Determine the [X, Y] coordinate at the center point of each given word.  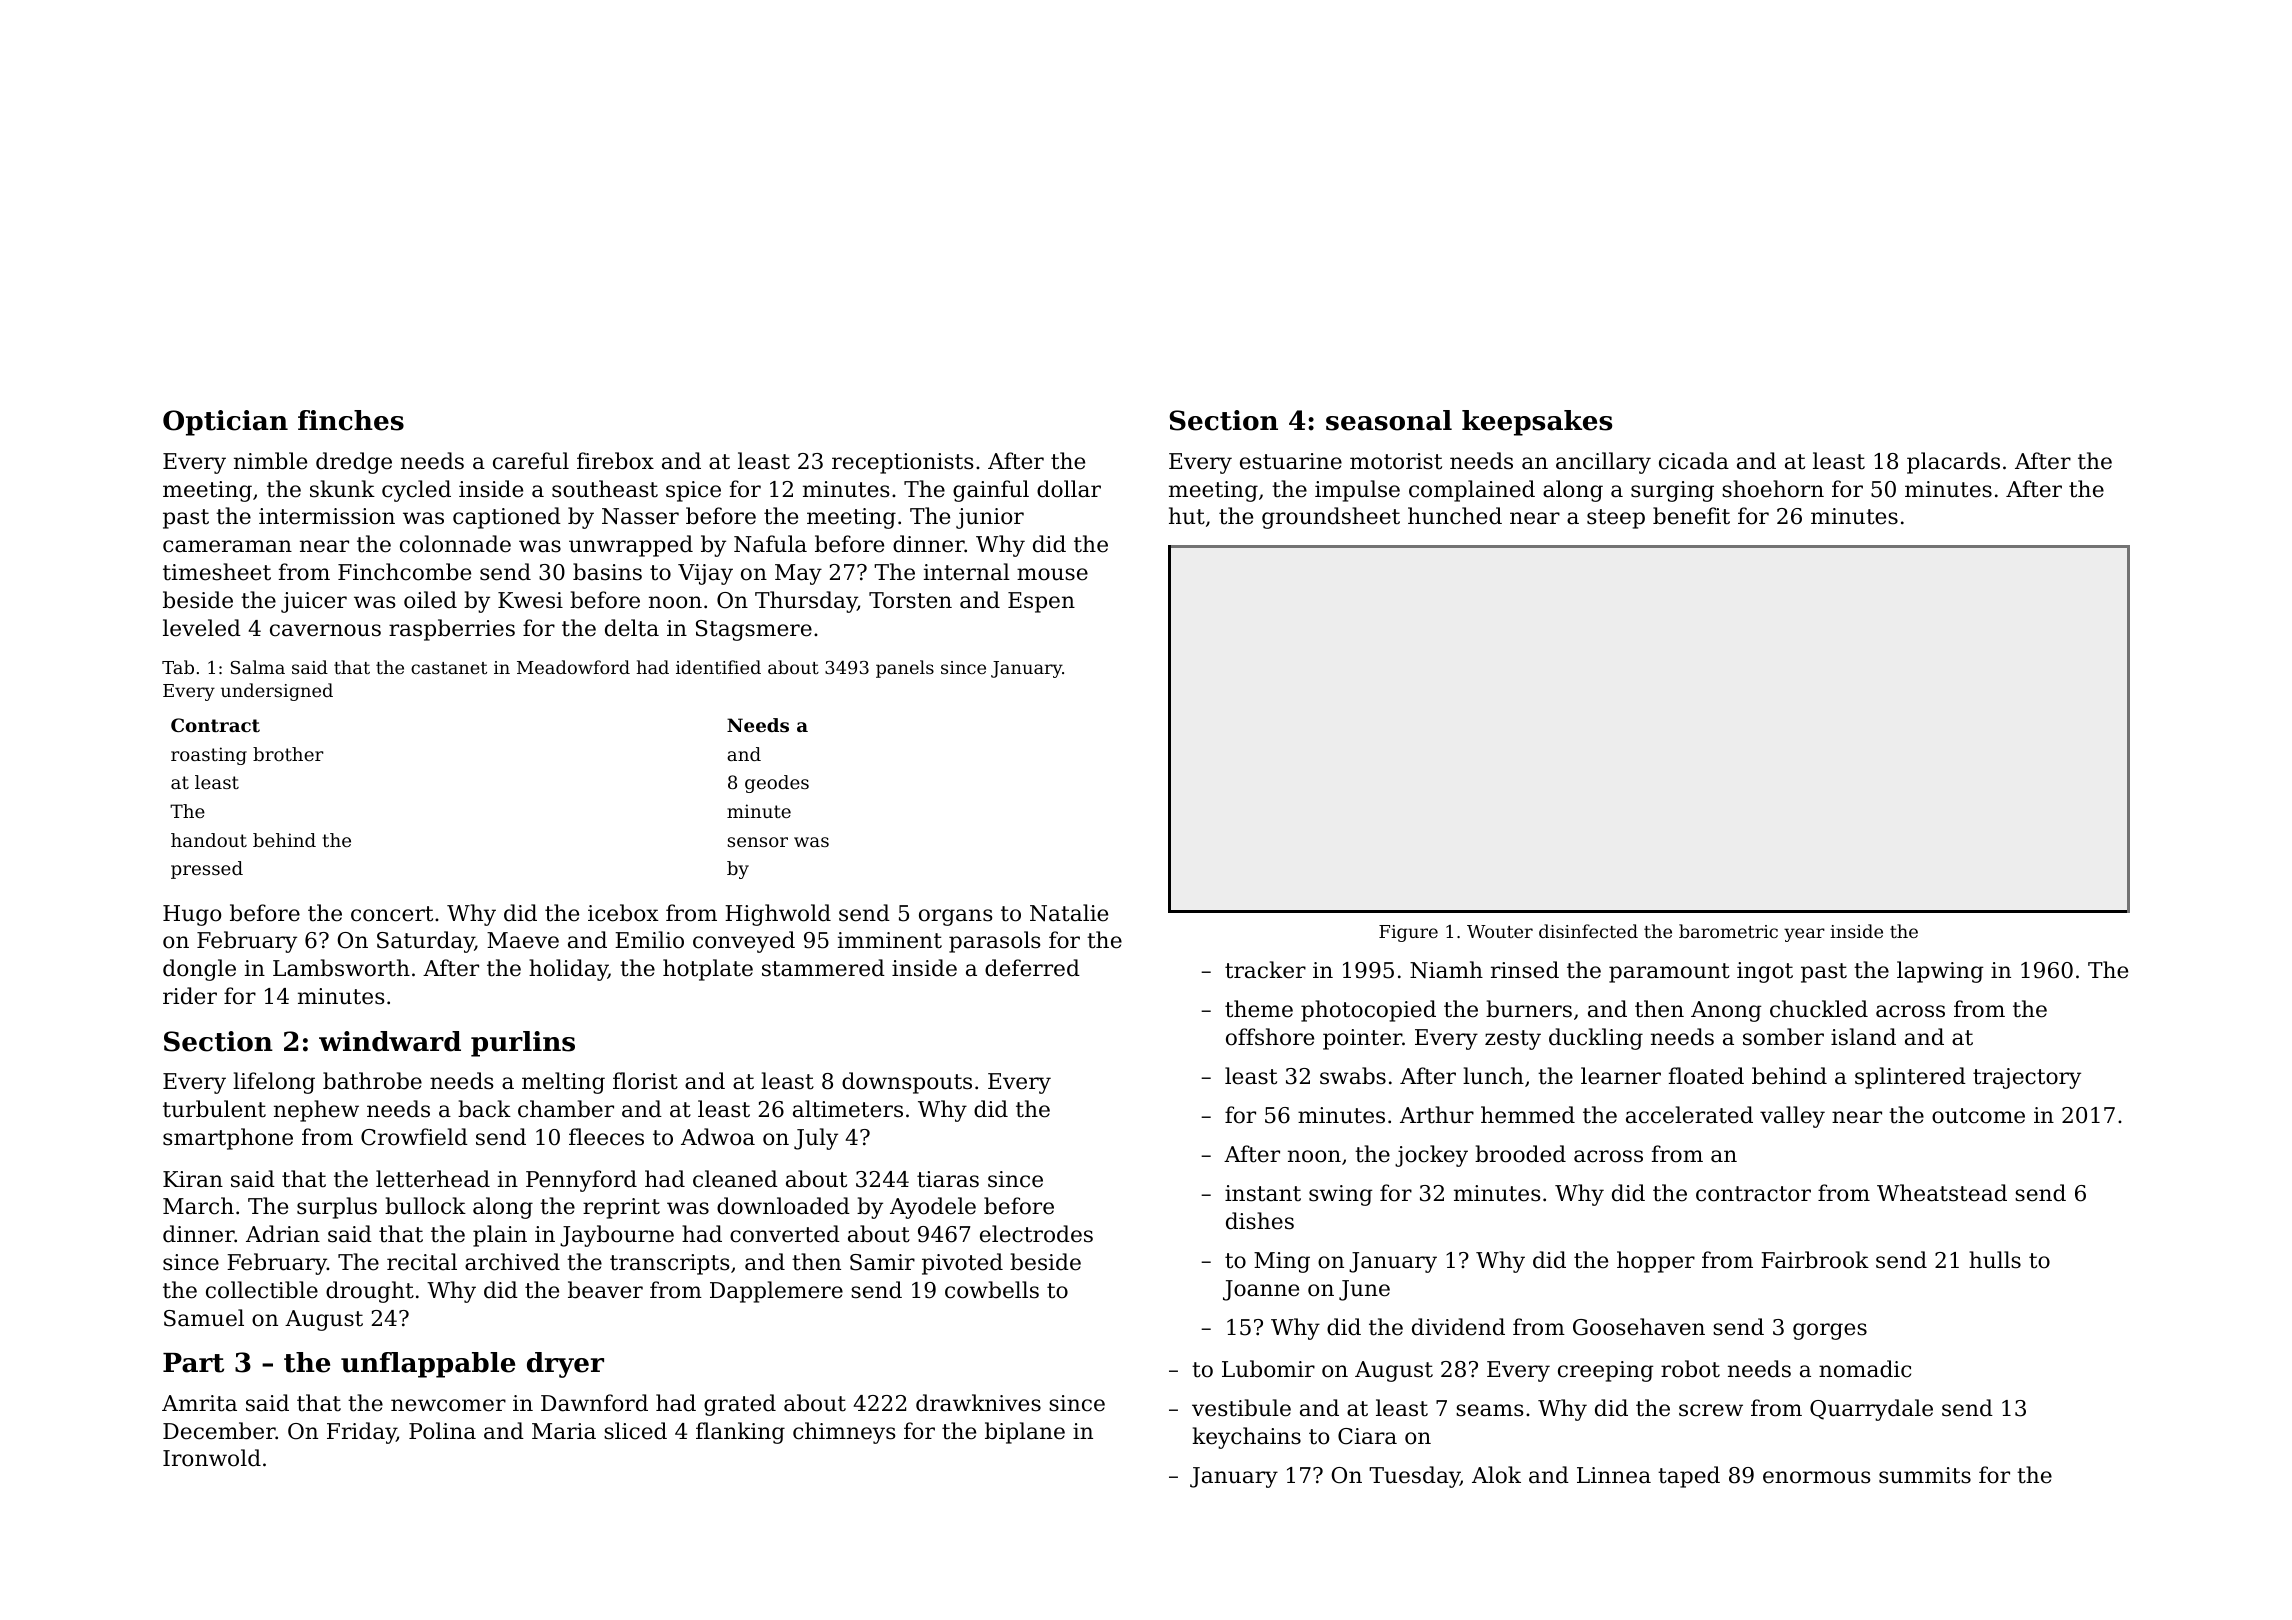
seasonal [1389, 420]
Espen [1041, 602]
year [1804, 935]
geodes [777, 784]
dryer [565, 1365]
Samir [882, 1262]
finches [351, 420]
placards [1953, 463]
